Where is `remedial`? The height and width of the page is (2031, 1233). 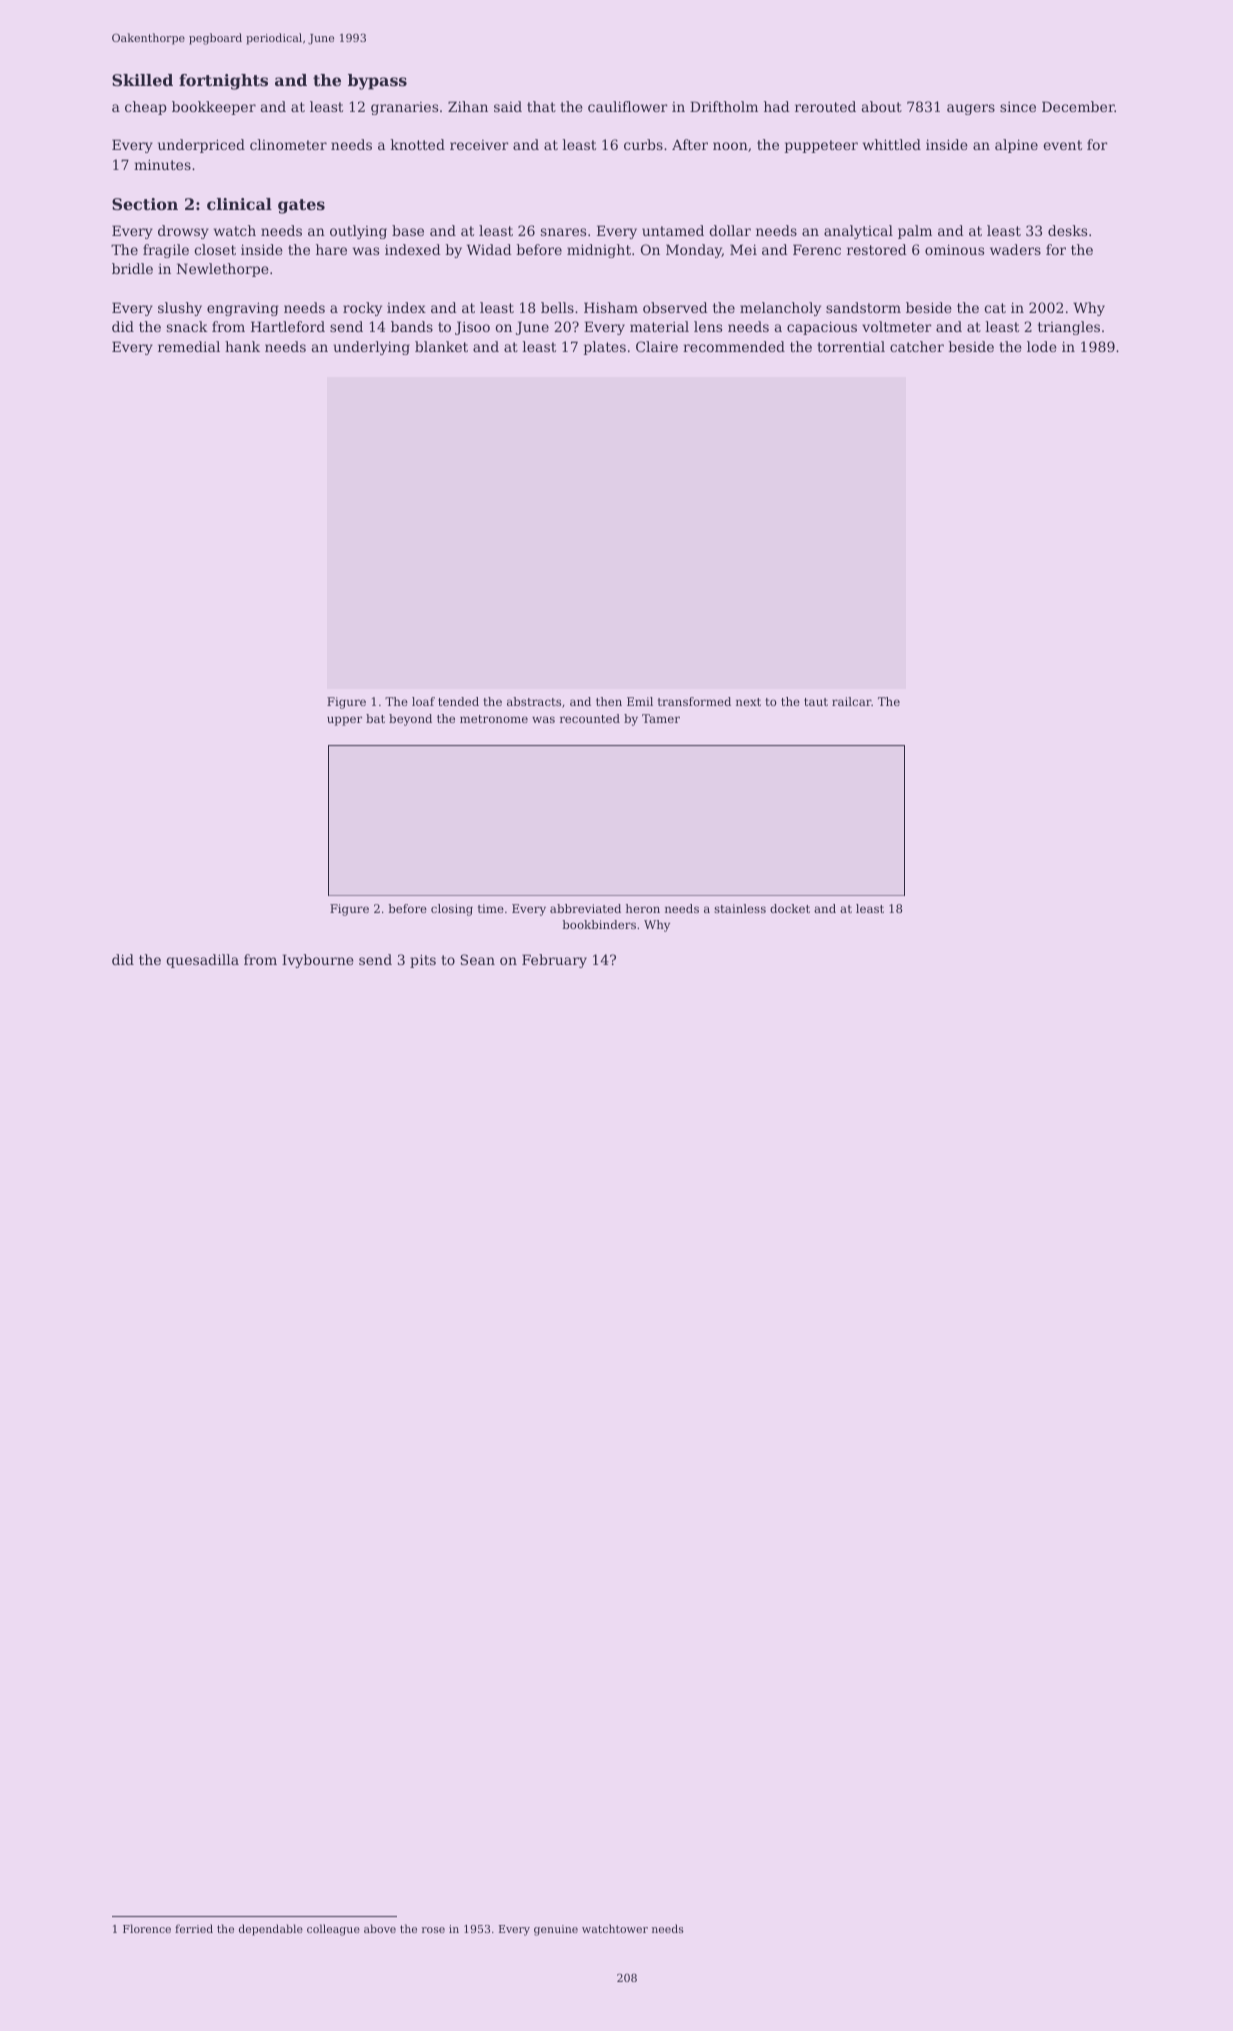
remedial is located at coordinates (189, 346).
